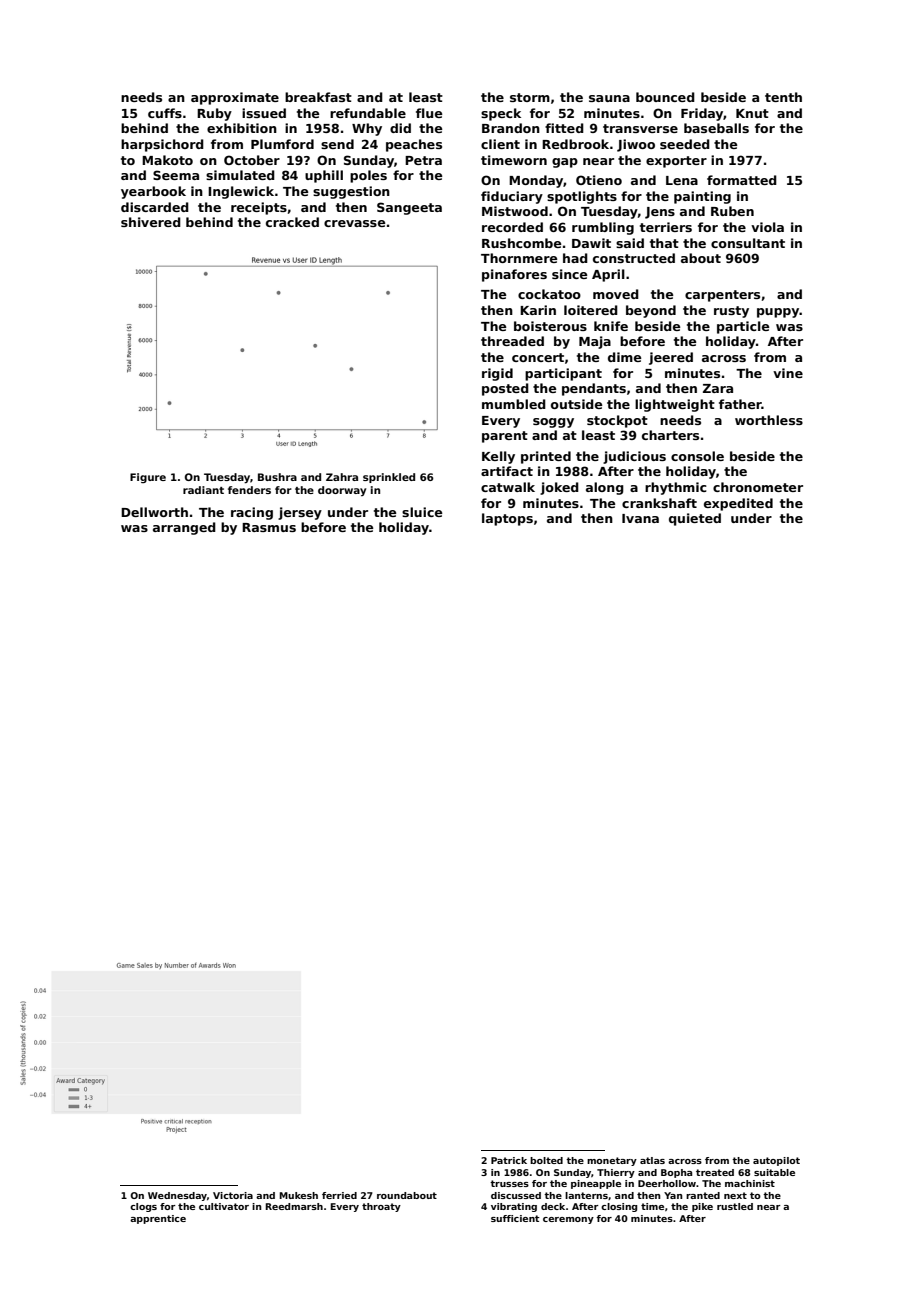  What do you see at coordinates (292, 222) in the screenshot?
I see `cracked` at bounding box center [292, 222].
